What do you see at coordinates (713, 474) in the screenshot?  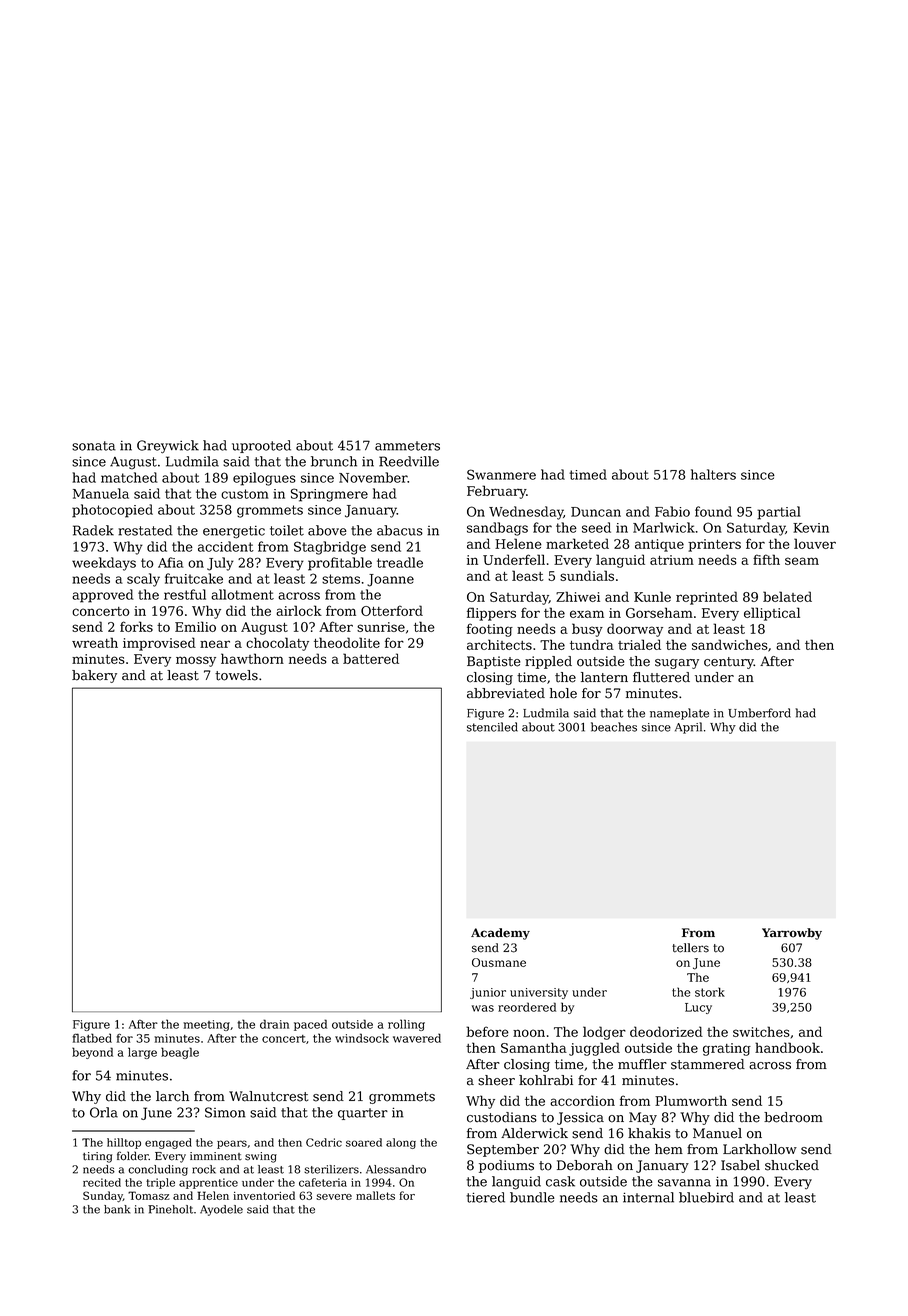 I see `halters` at bounding box center [713, 474].
